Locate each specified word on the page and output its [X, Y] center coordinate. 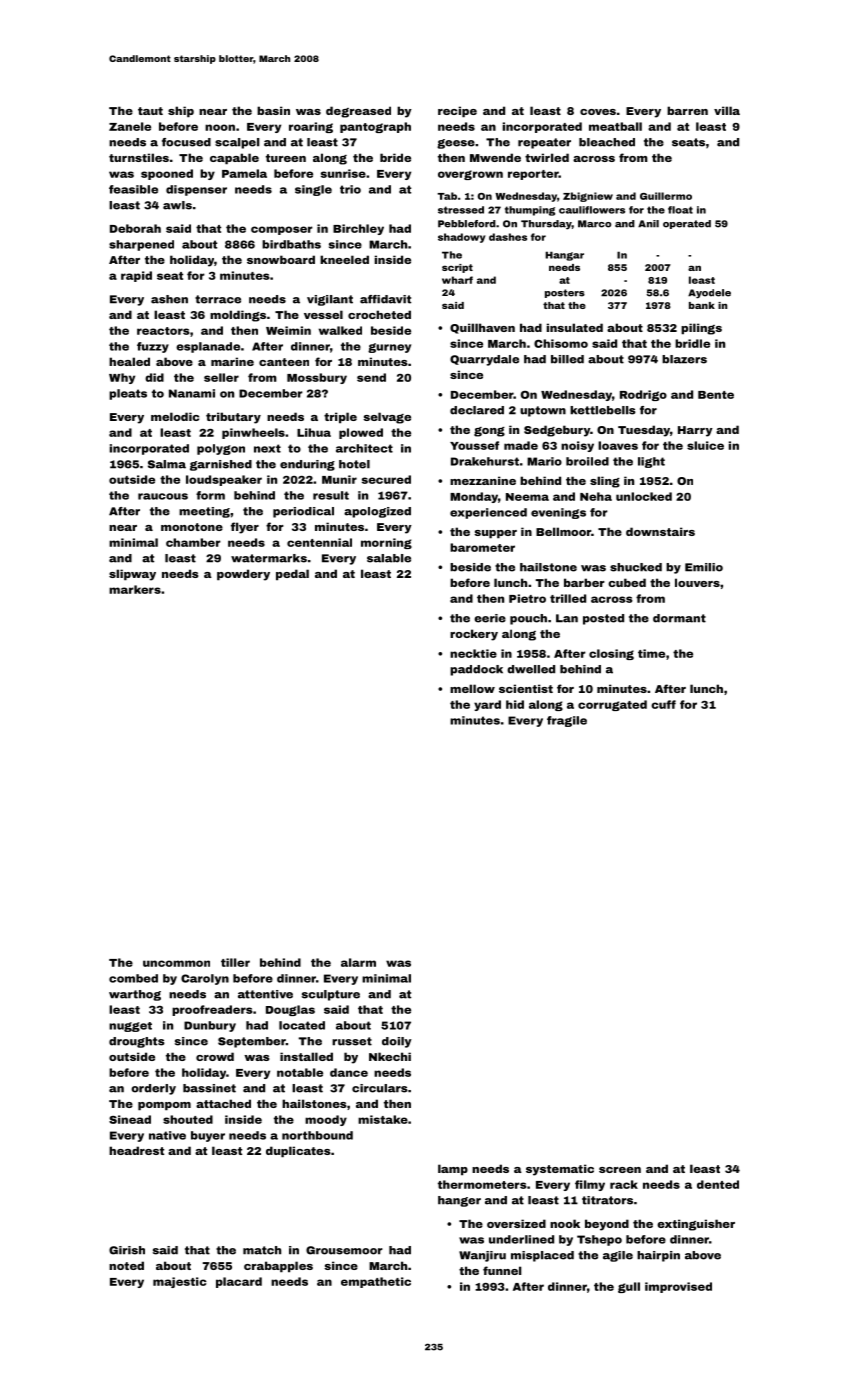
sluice [705, 445]
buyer [208, 1136]
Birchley [358, 229]
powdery [243, 575]
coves [598, 112]
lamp [453, 1170]
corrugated [612, 705]
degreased [358, 112]
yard [487, 705]
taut [150, 111]
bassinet [209, 1088]
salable [389, 558]
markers [135, 589]
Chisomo [561, 343]
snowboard [281, 259]
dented [718, 1184]
